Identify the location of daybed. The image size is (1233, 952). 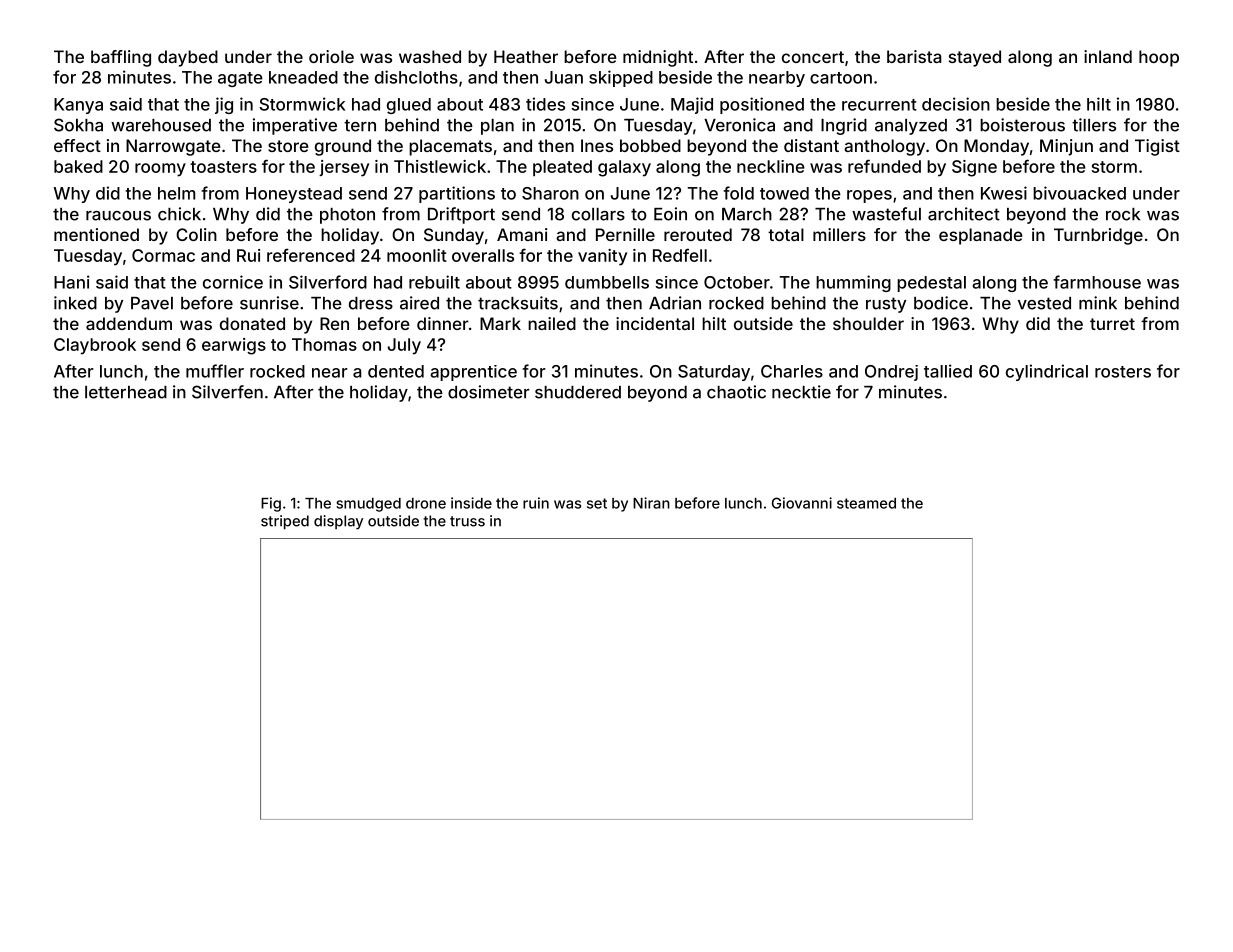
(188, 58).
